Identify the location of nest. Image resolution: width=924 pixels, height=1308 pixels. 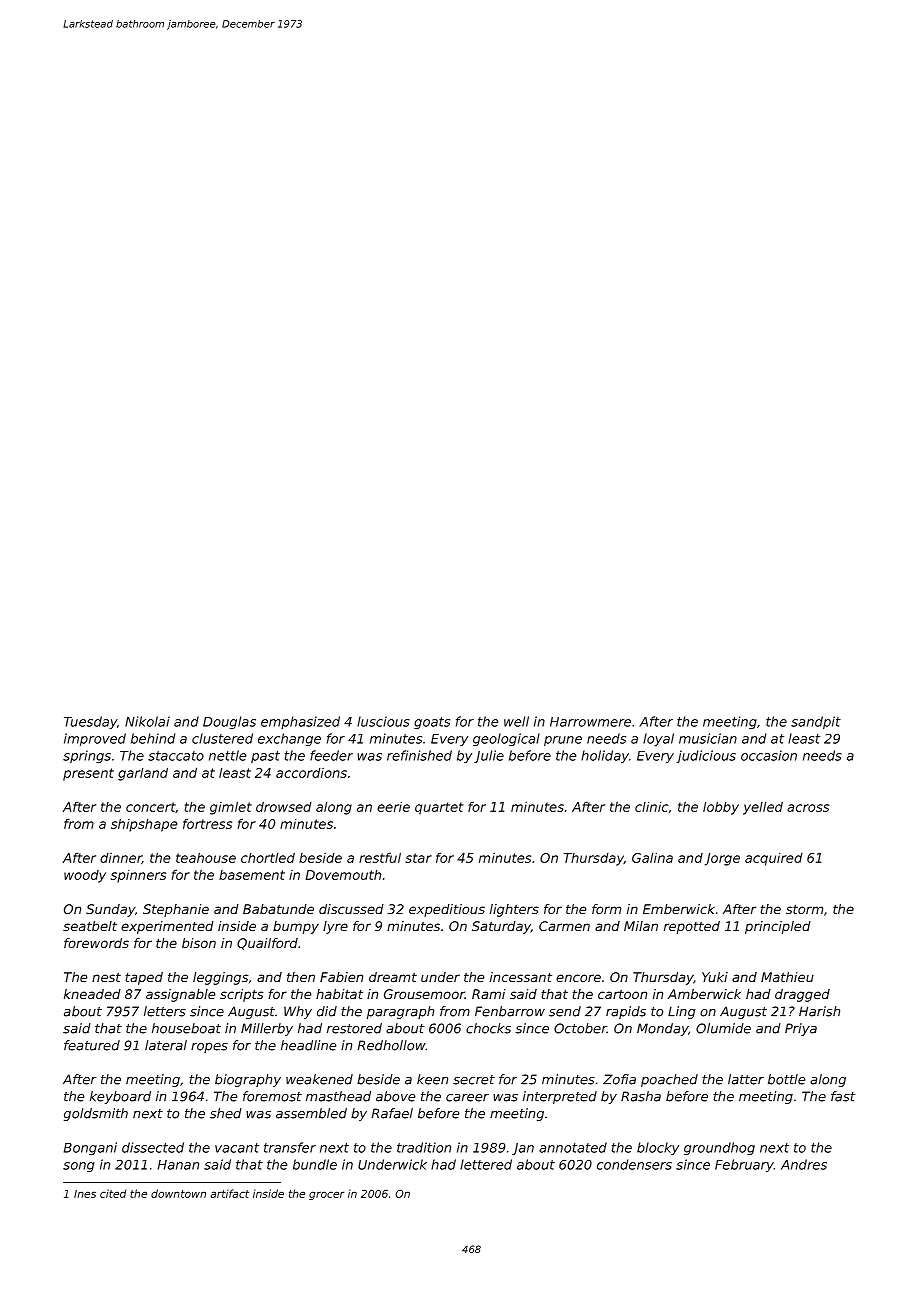
(106, 977).
